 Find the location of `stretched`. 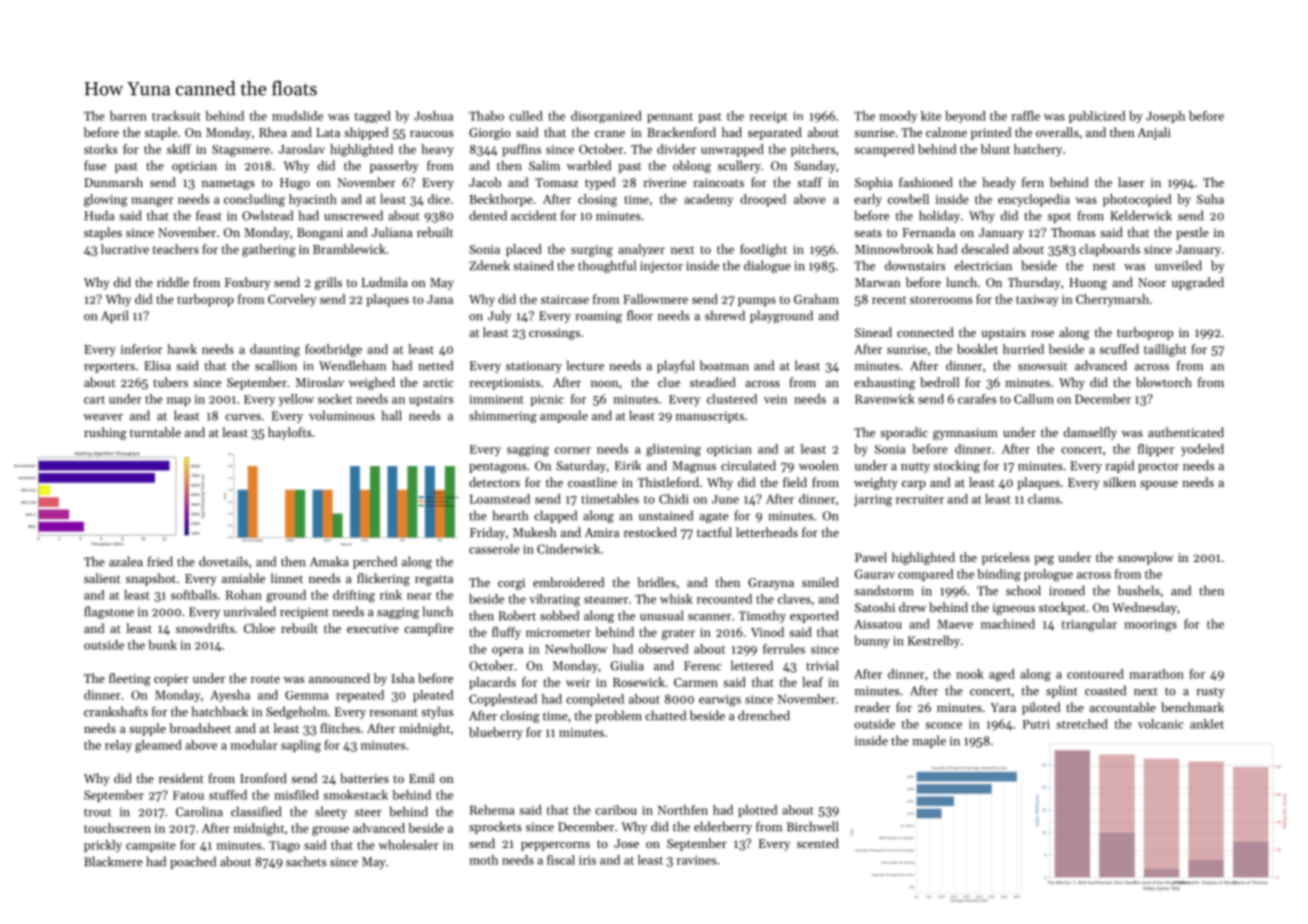

stretched is located at coordinates (1082, 724).
